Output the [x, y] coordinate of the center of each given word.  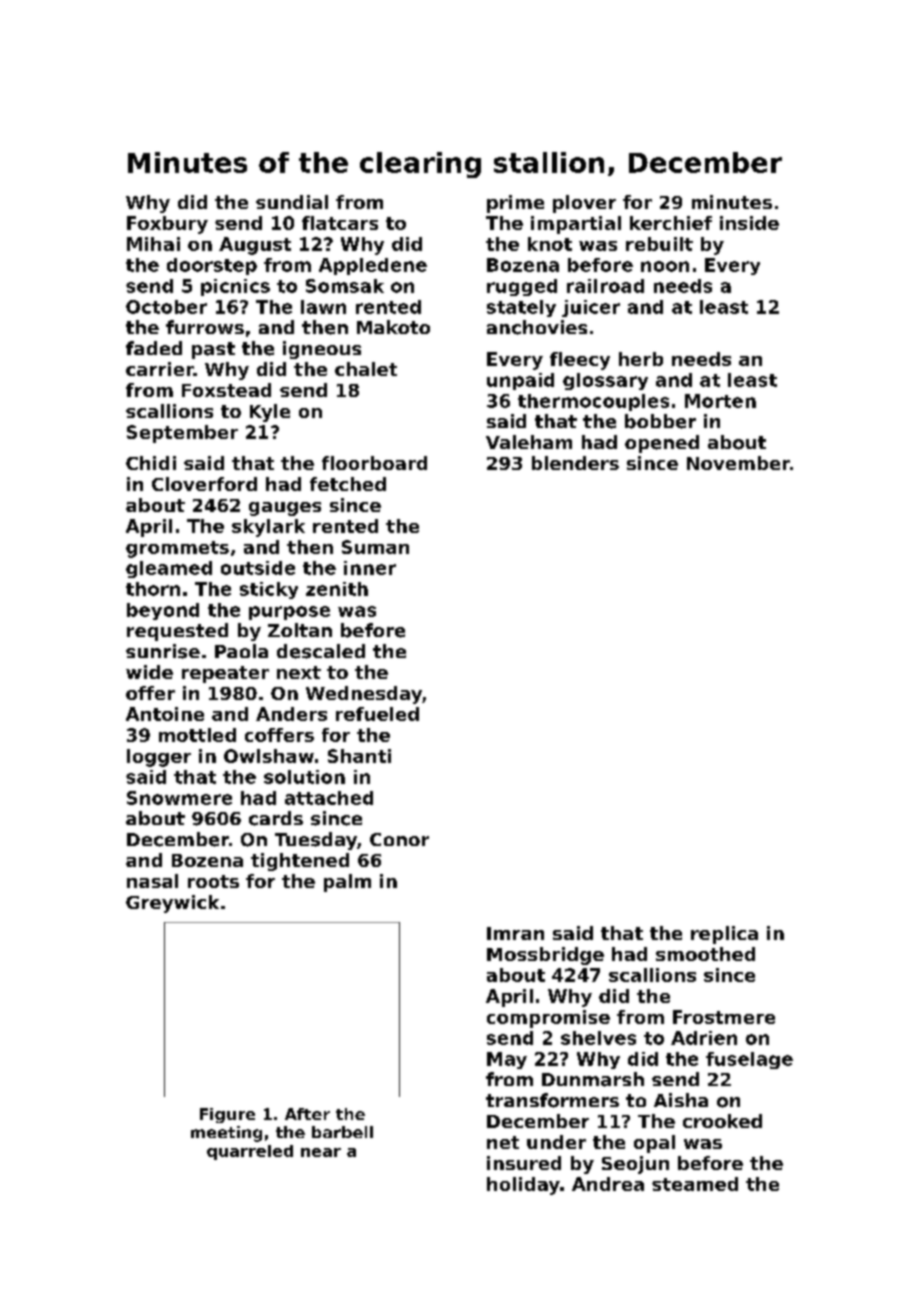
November [738, 463]
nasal [152, 881]
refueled [377, 714]
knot [550, 244]
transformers [552, 1100]
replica [724, 935]
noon [665, 266]
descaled [321, 651]
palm [347, 883]
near [321, 1152]
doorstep [212, 266]
